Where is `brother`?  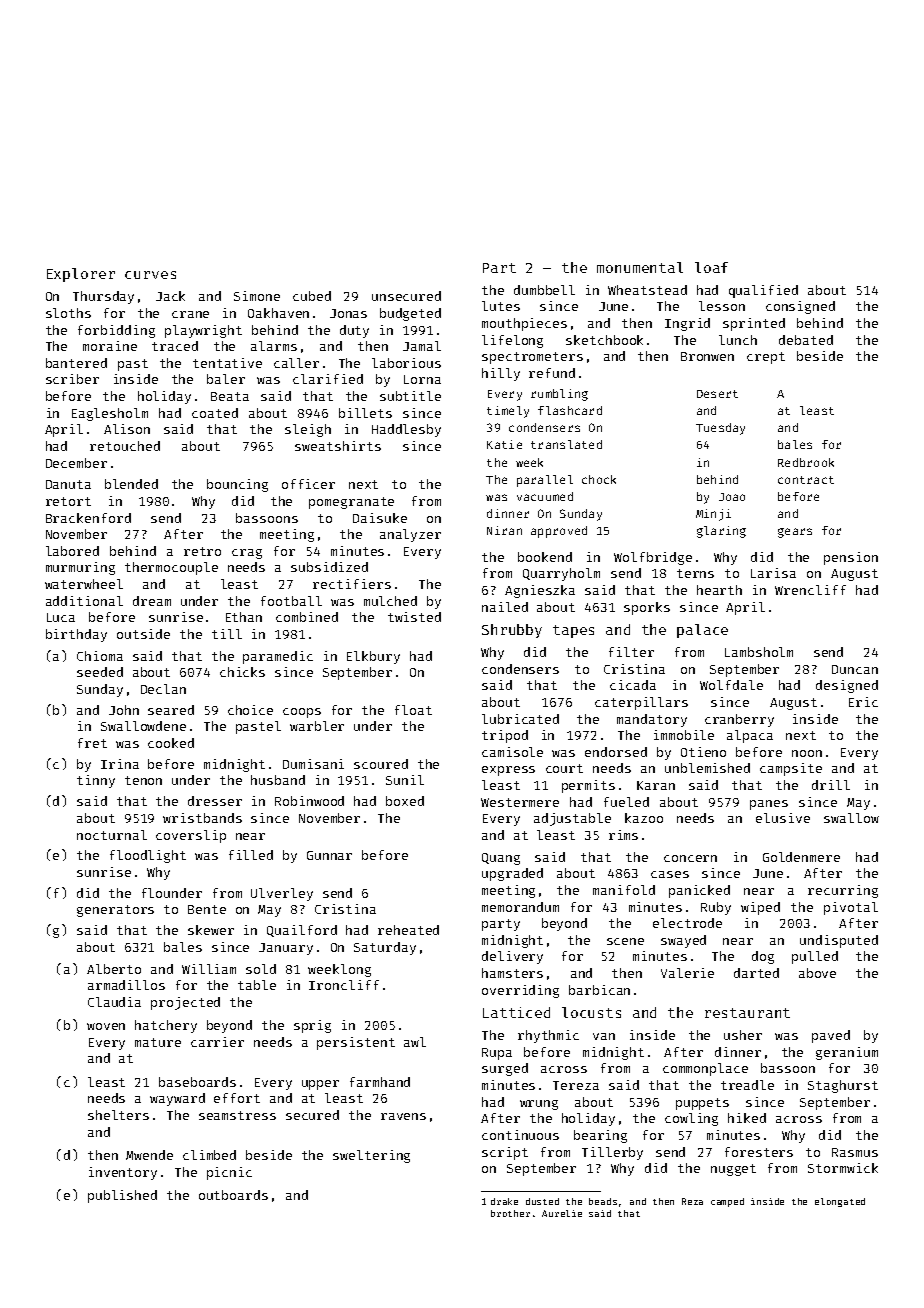
brother is located at coordinates (510, 1213).
